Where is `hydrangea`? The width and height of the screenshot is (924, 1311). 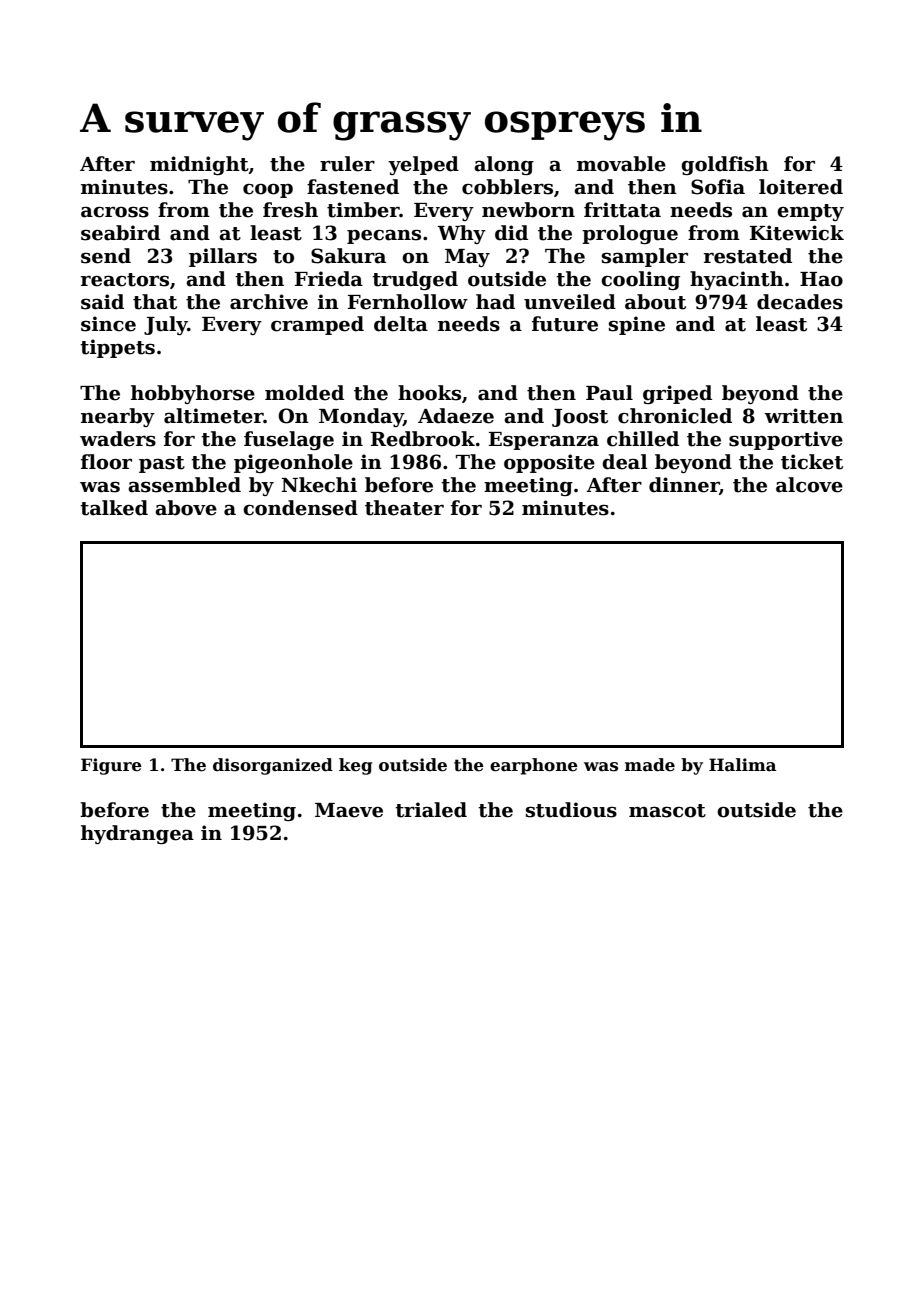
hydrangea is located at coordinates (137, 834).
